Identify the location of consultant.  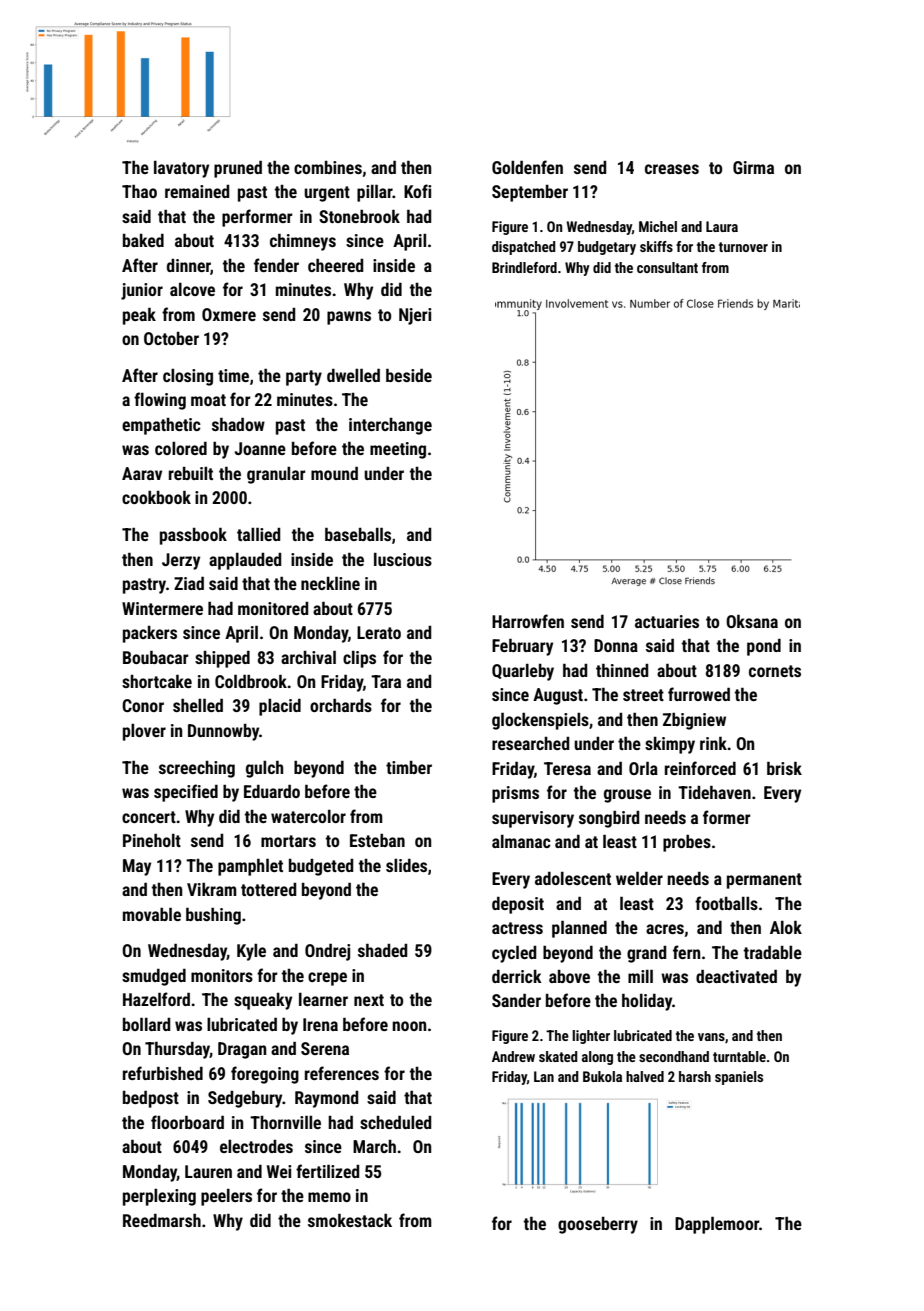
(667, 267).
